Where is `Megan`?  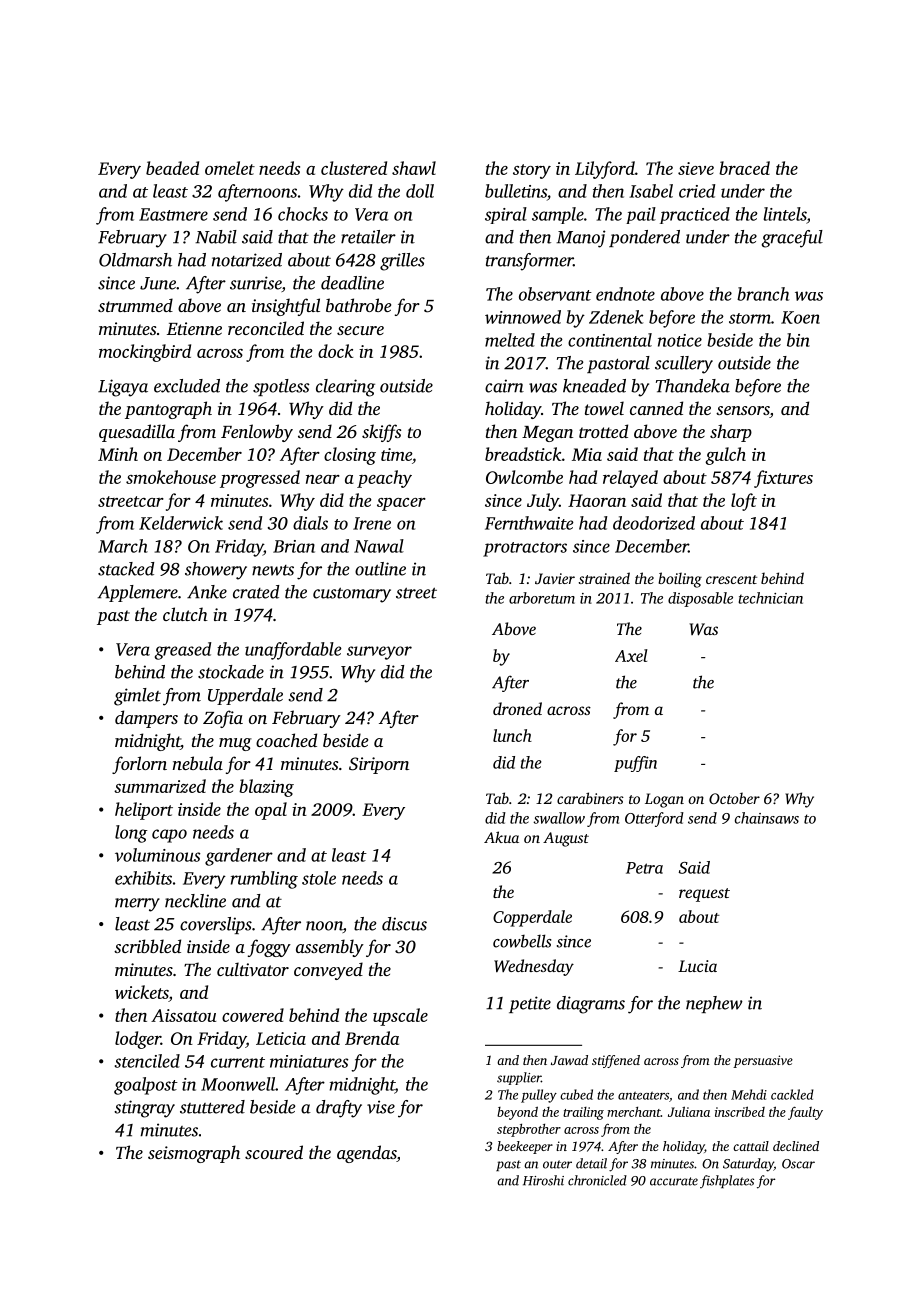 Megan is located at coordinates (547, 434).
